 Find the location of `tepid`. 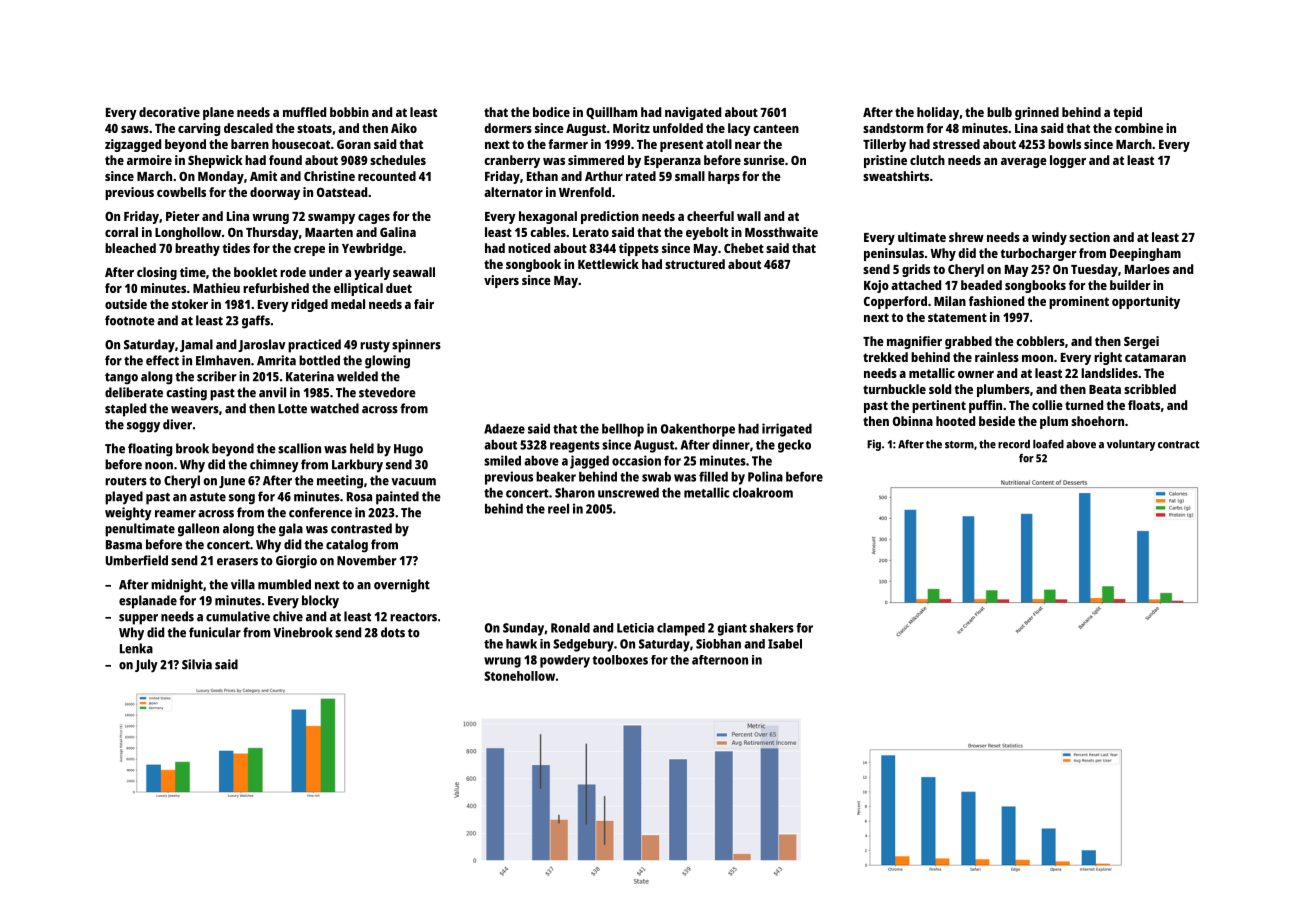

tepid is located at coordinates (1127, 113).
